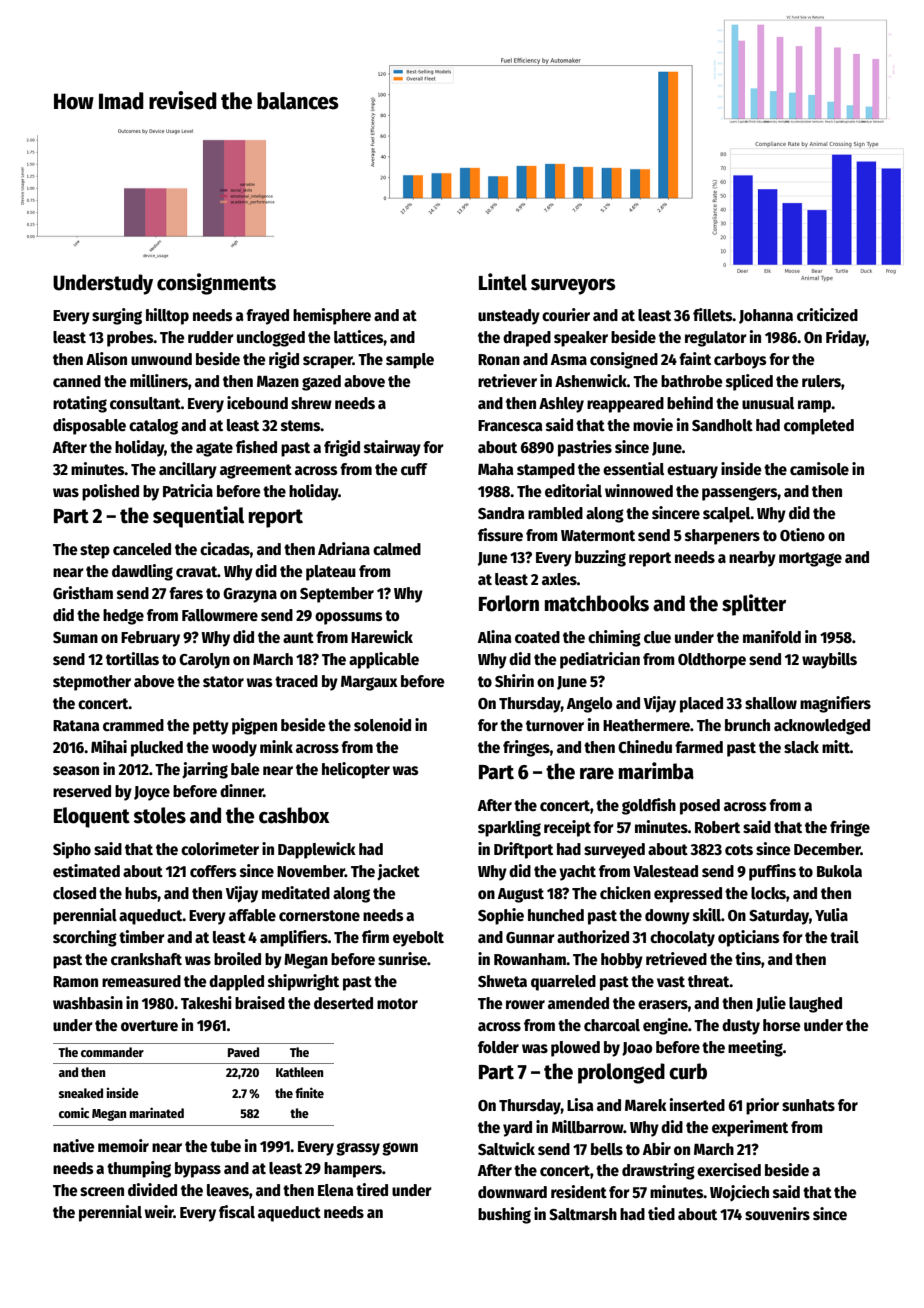 This screenshot has width=924, height=1308. I want to click on deserted, so click(343, 1003).
